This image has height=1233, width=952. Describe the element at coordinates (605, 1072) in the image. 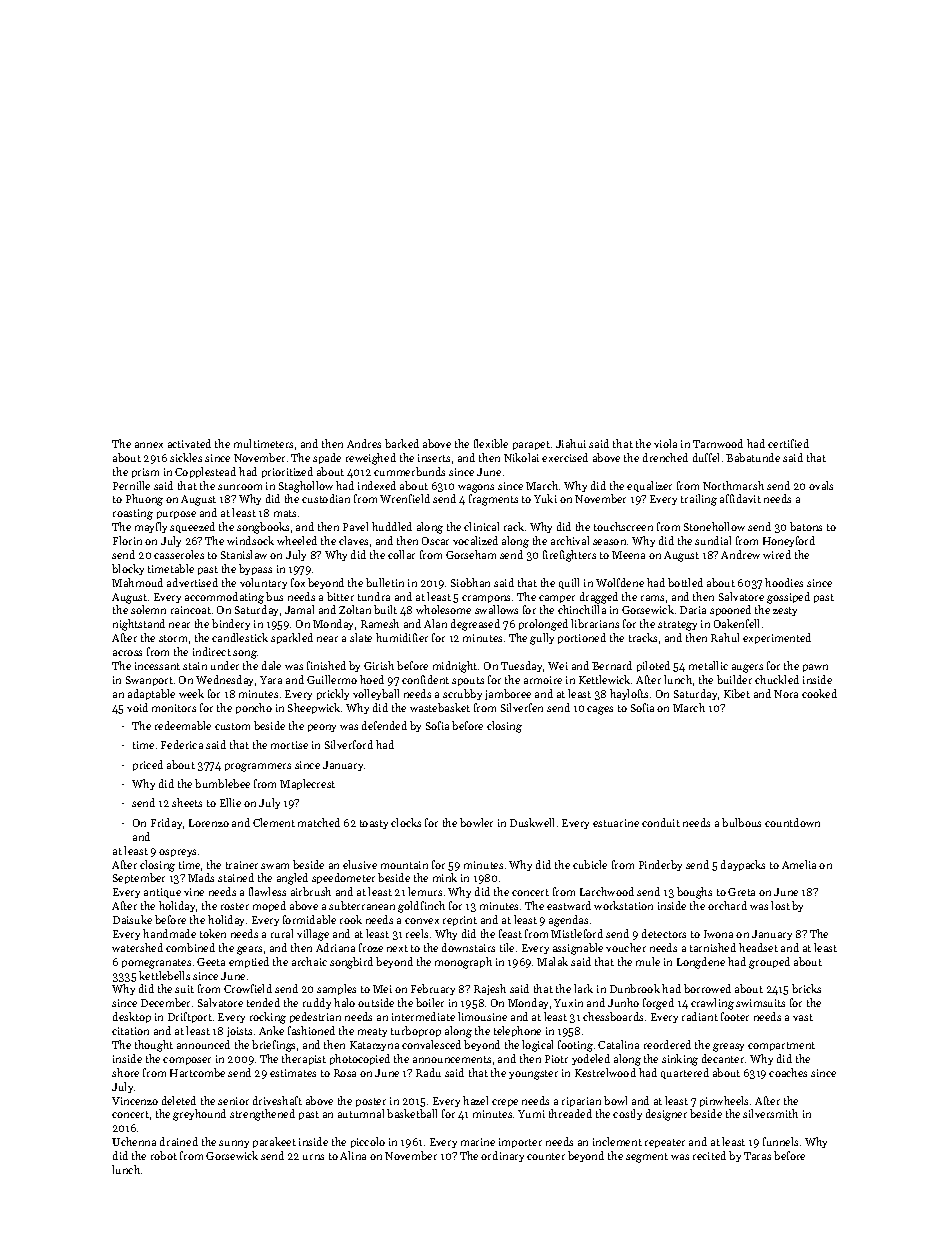

I see `Kestrelwood` at that location.
